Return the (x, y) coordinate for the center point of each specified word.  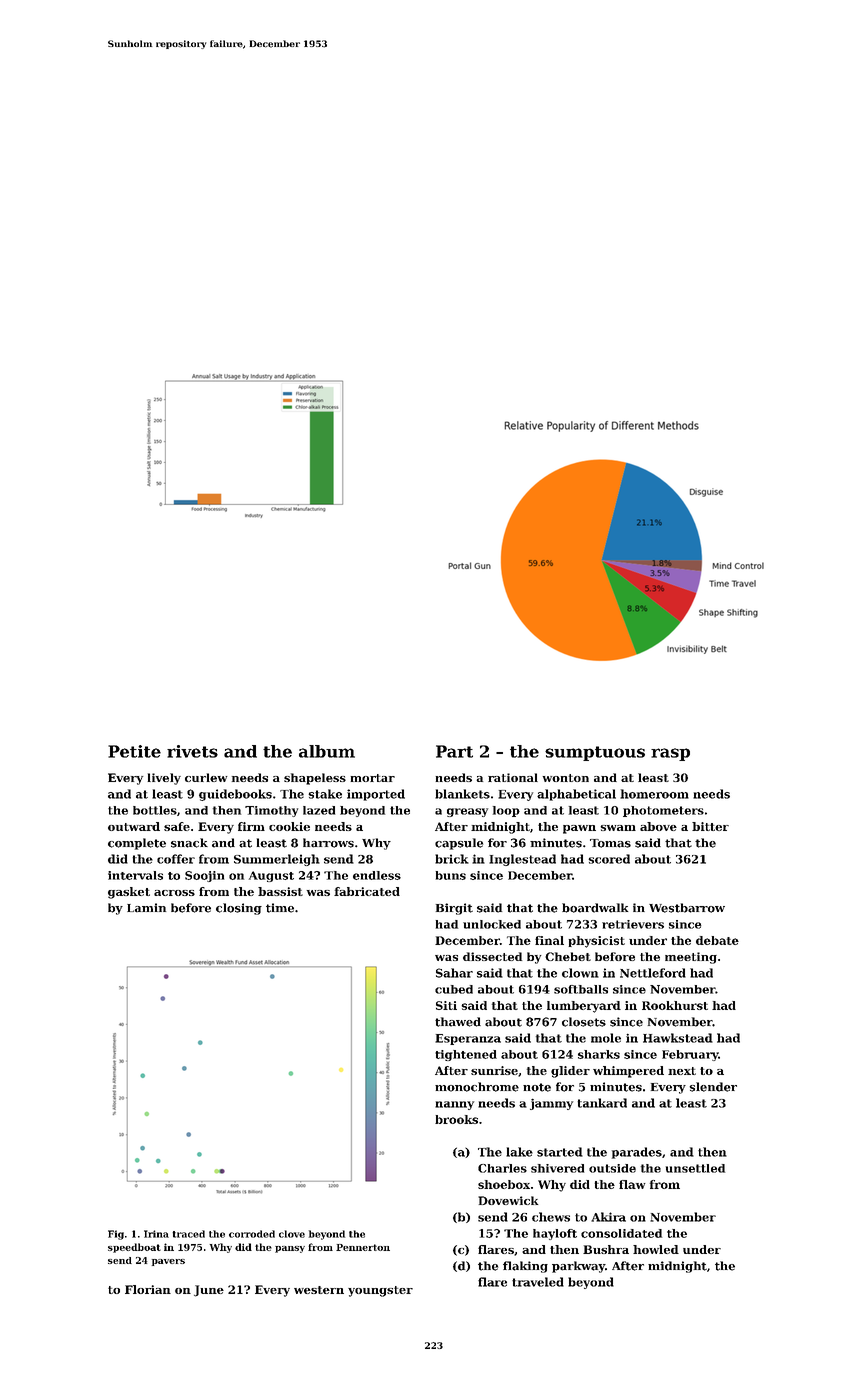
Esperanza (468, 1039)
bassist (280, 891)
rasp (670, 754)
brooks (456, 1119)
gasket (129, 893)
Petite (134, 751)
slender (713, 1087)
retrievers (633, 924)
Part (454, 751)
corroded (252, 1234)
